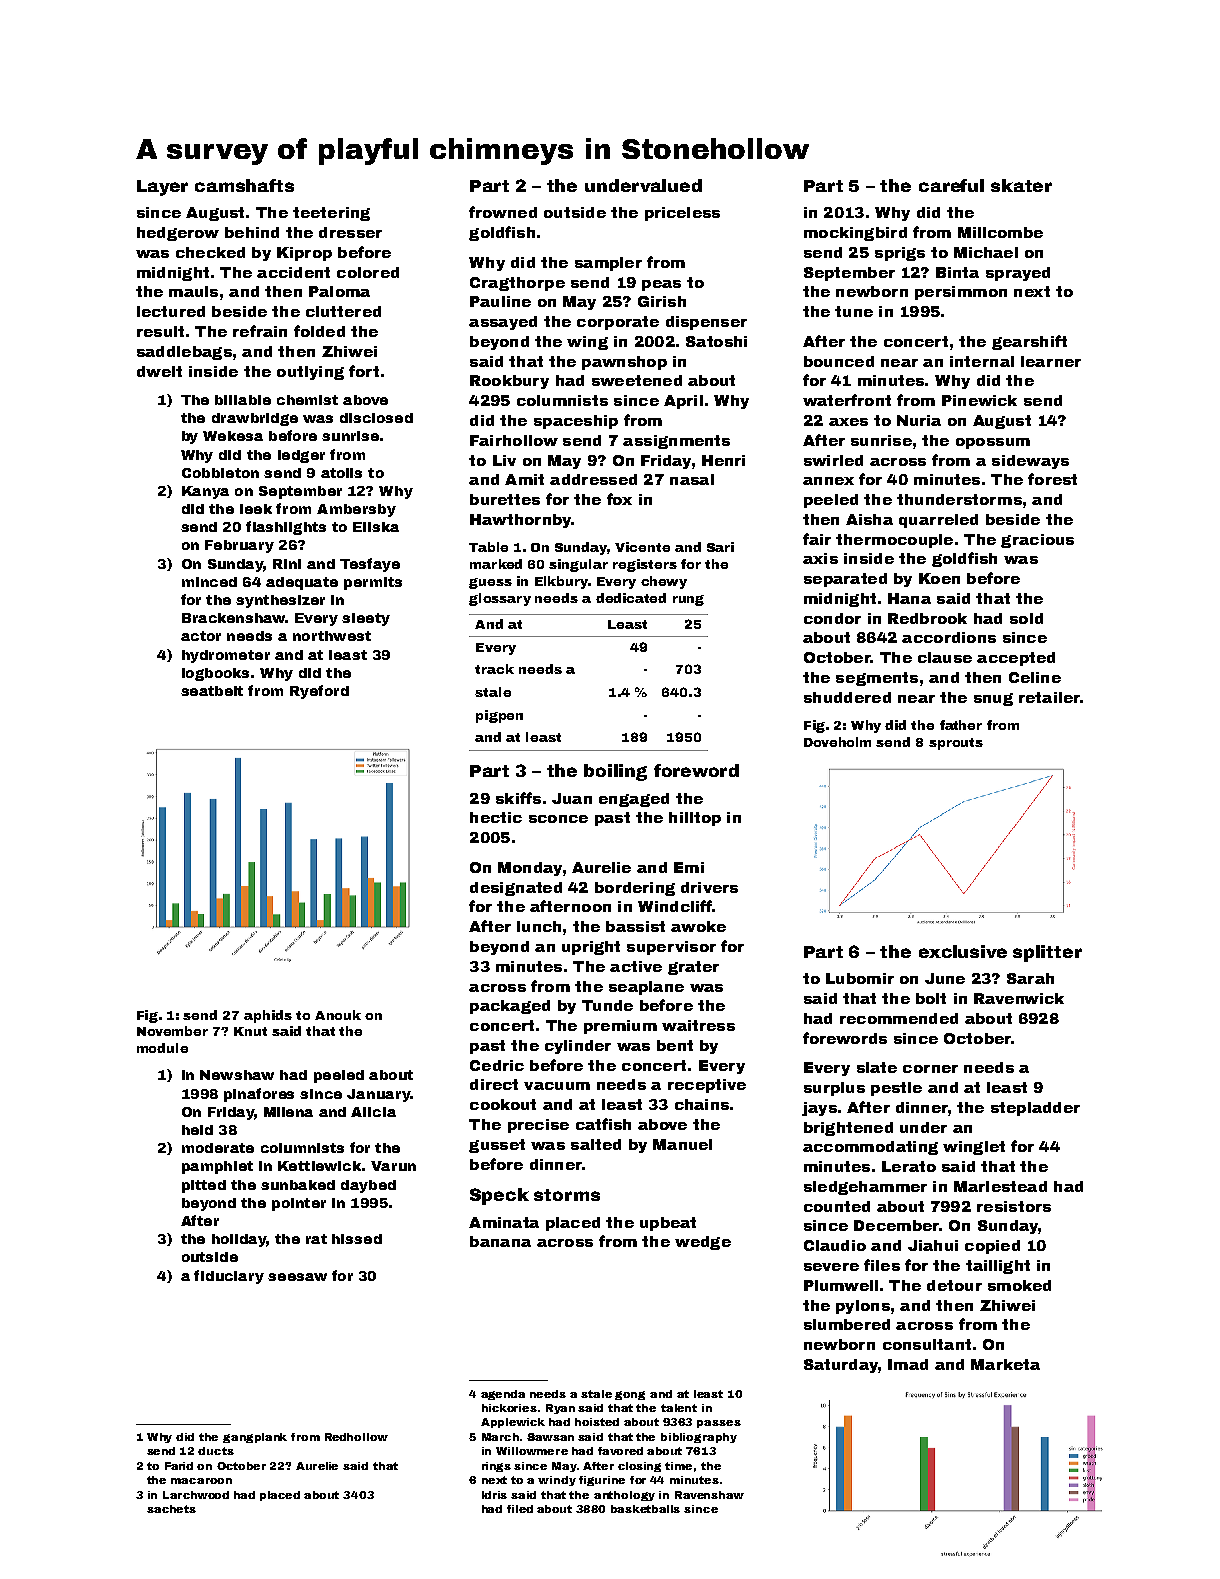 The width and height of the screenshot is (1220, 1579). Describe the element at coordinates (870, 1148) in the screenshot. I see `accommodating` at that location.
